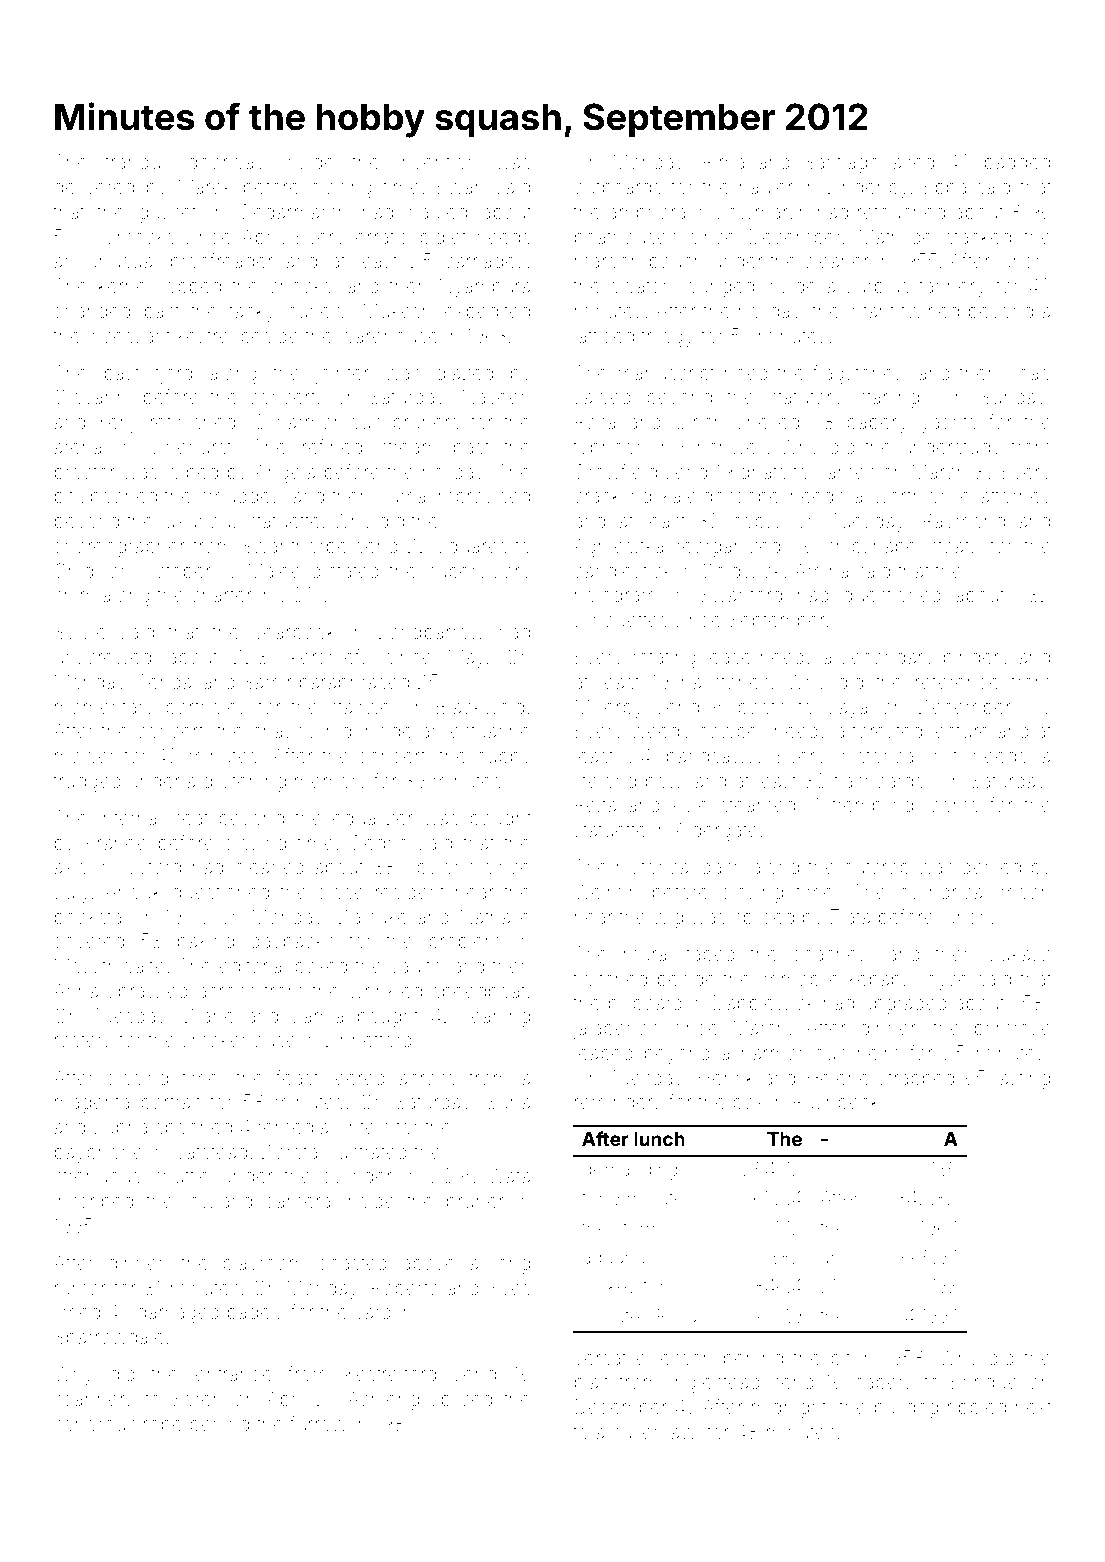 This screenshot has width=1105, height=1562. Describe the element at coordinates (341, 892) in the screenshot. I see `close` at that location.
